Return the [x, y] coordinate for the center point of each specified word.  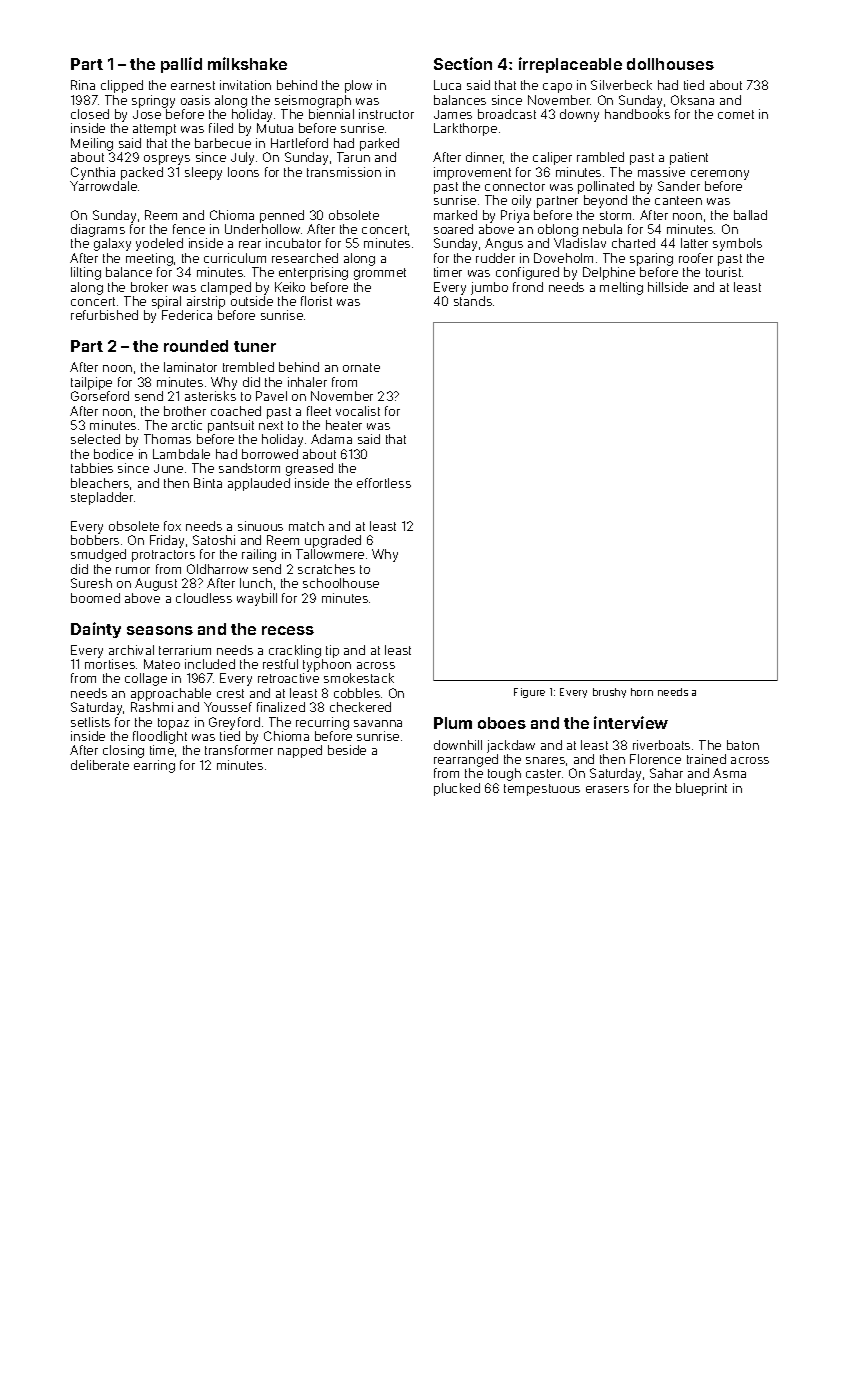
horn [642, 692]
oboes [502, 723]
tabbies [92, 468]
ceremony [720, 175]
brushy [609, 693]
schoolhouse [341, 583]
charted [633, 243]
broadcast [507, 114]
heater [344, 425]
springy [153, 101]
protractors [163, 556]
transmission [344, 172]
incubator [293, 243]
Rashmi [152, 707]
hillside [668, 287]
